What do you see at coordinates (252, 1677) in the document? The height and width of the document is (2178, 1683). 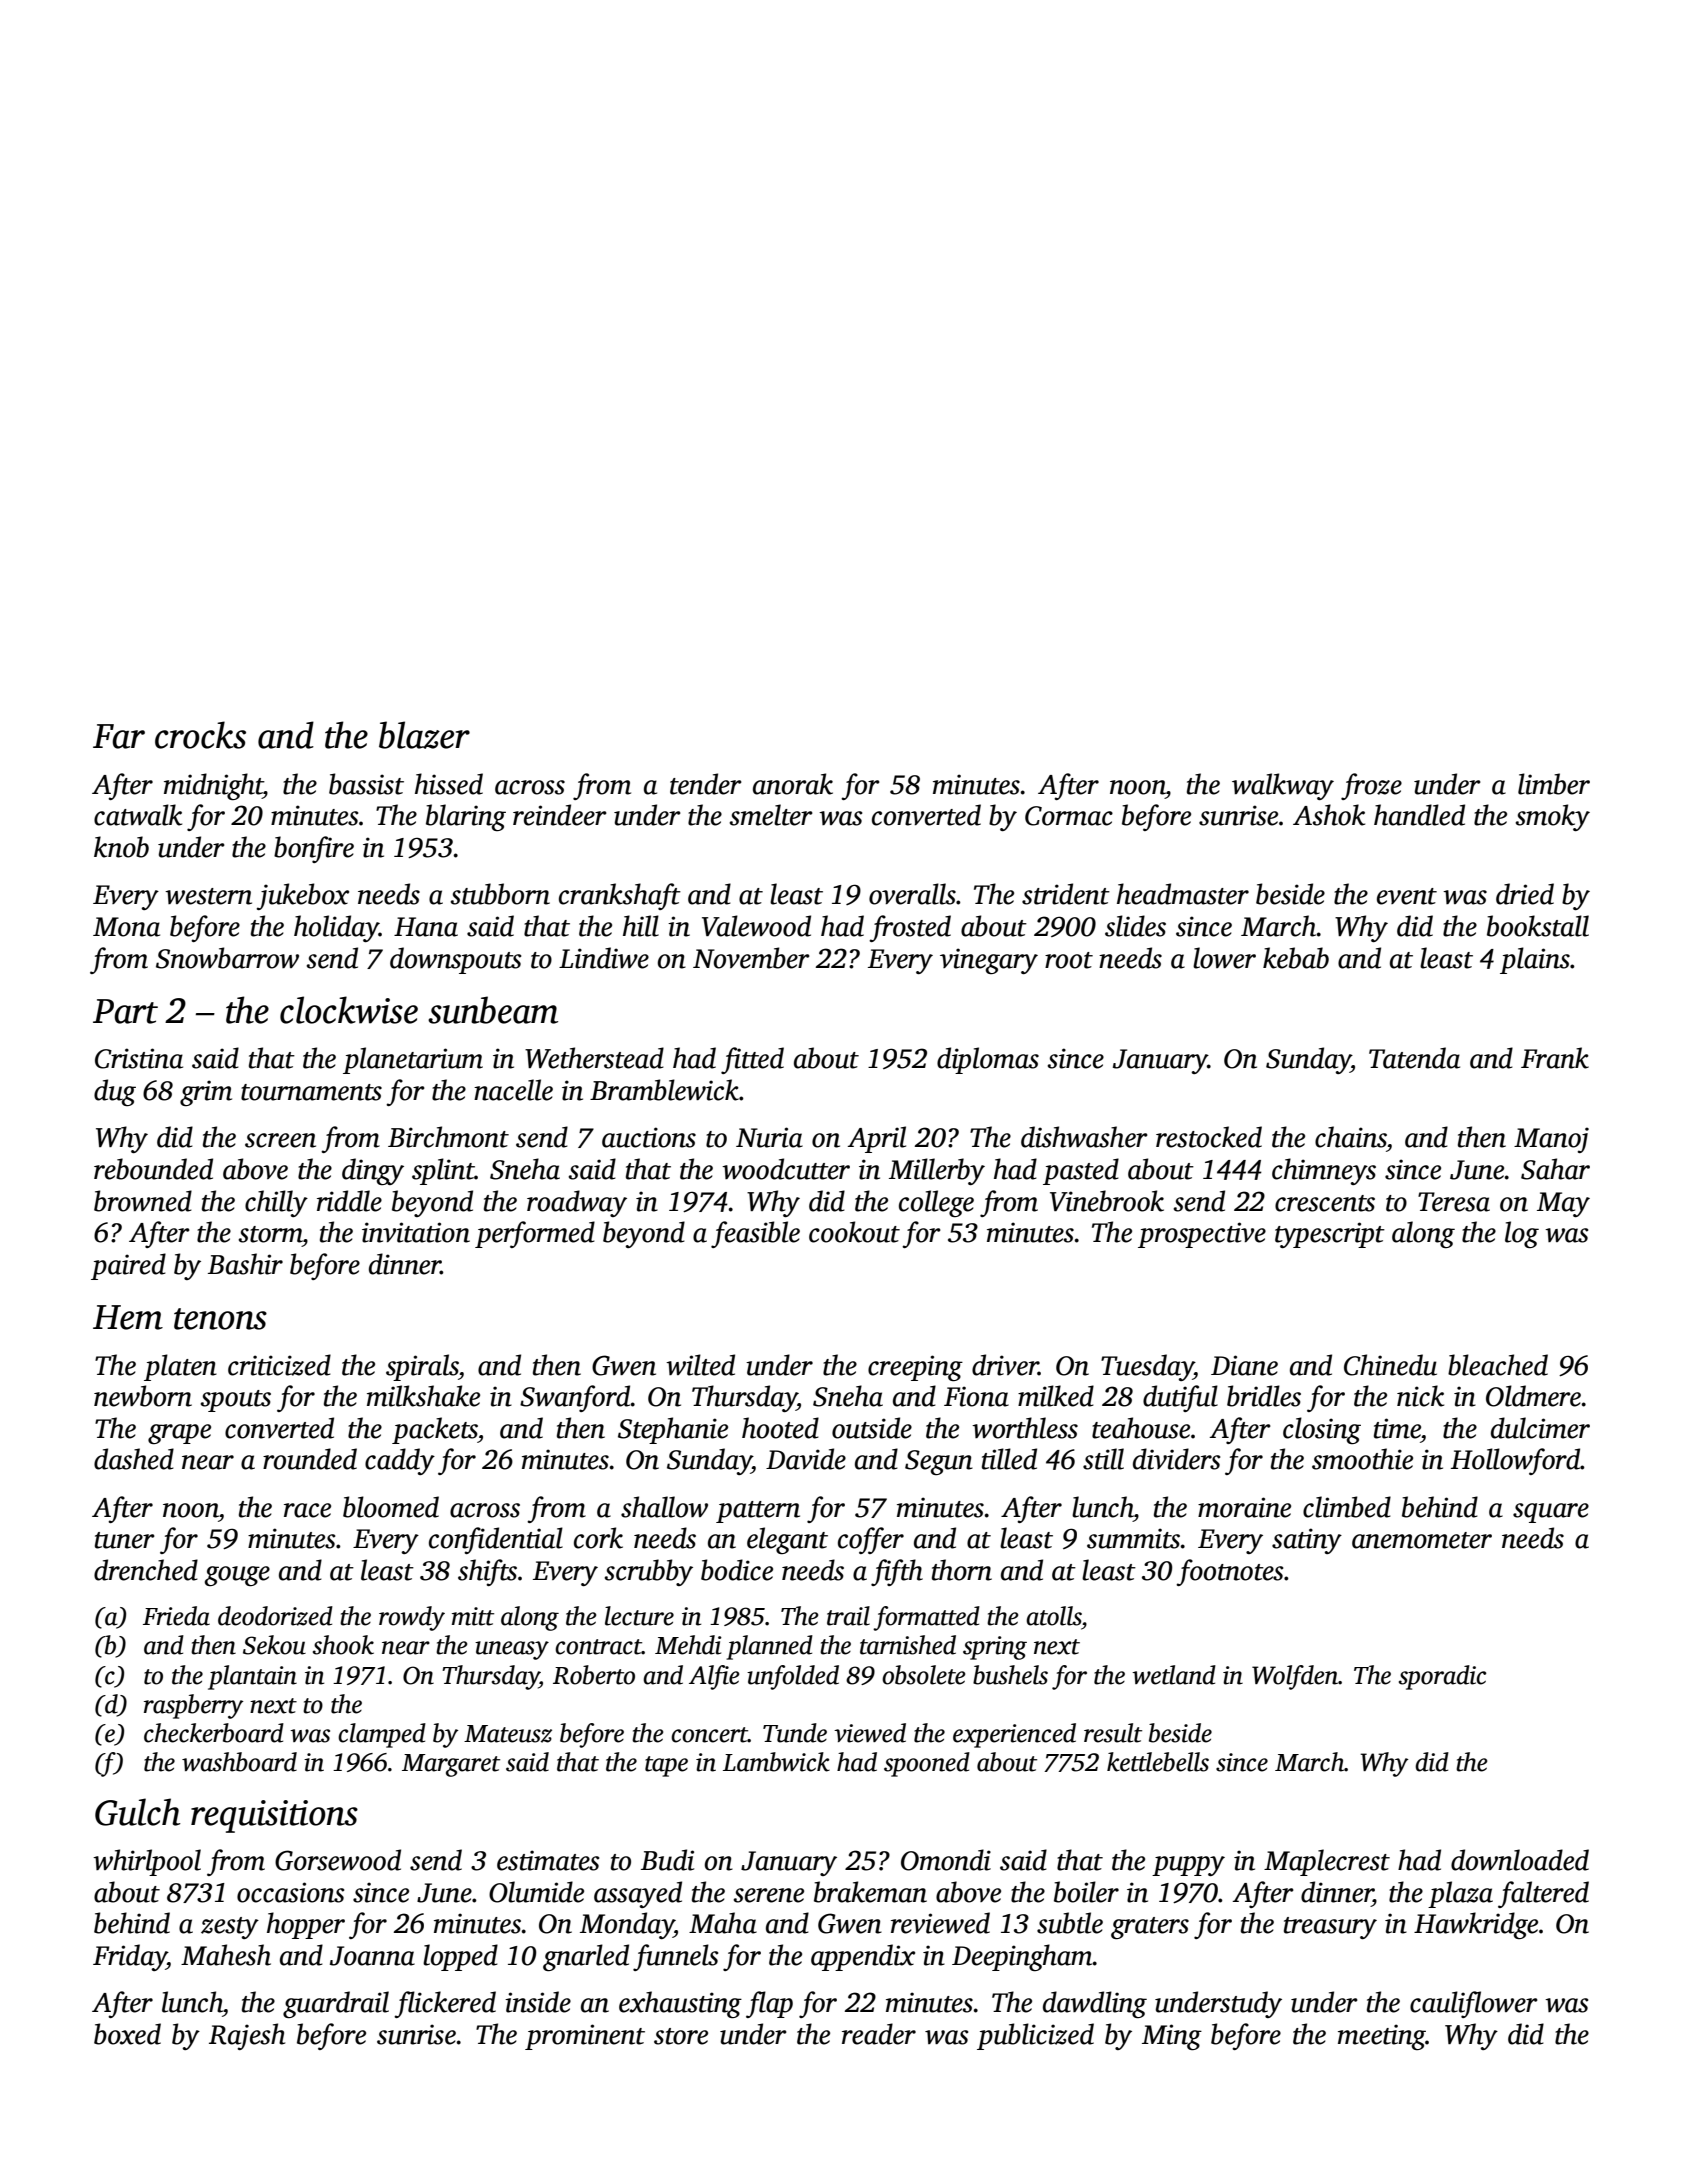 I see `plantain` at bounding box center [252, 1677].
